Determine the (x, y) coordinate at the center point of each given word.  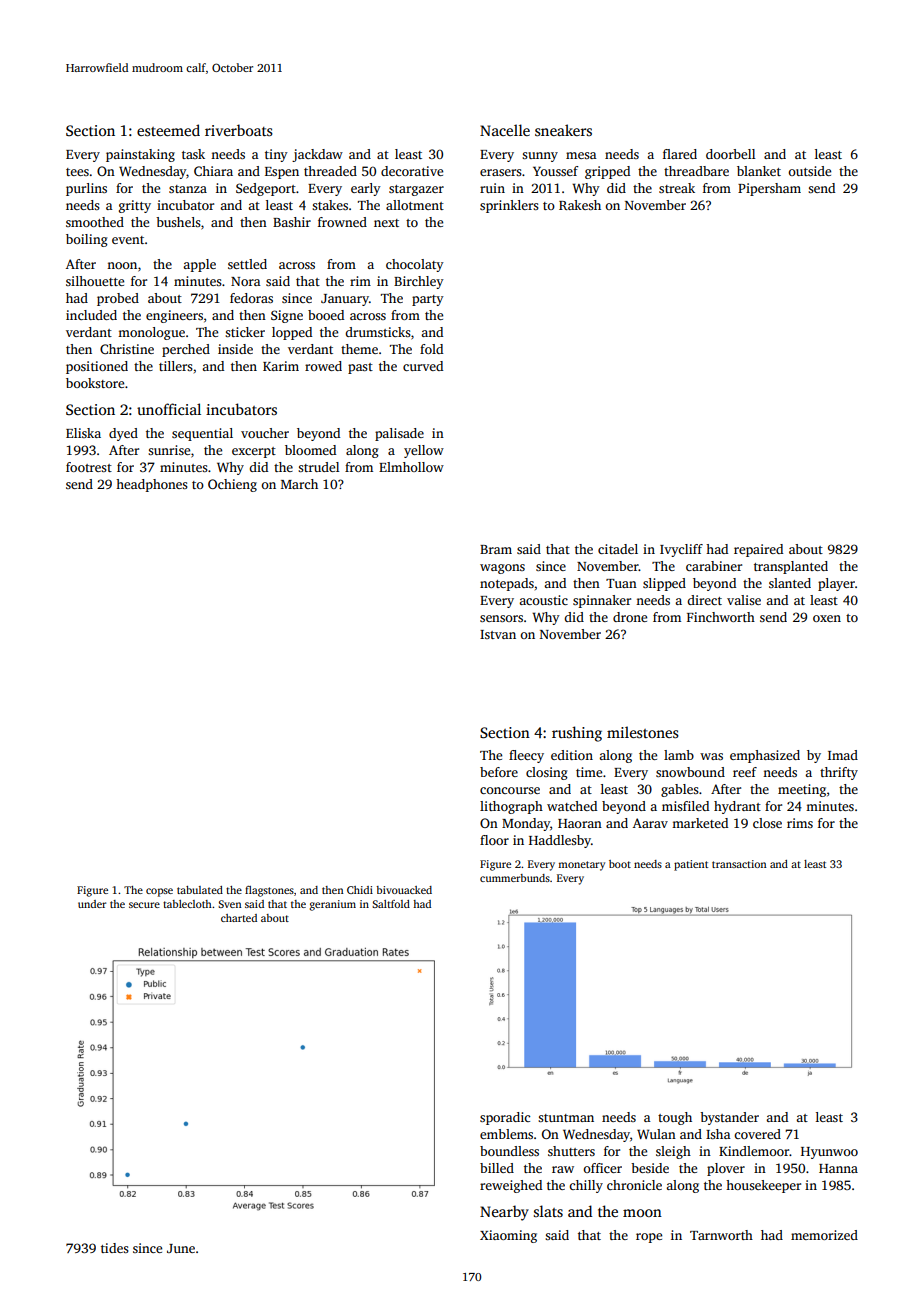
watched (572, 806)
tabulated (200, 890)
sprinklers (509, 206)
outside (809, 171)
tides (115, 1248)
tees (77, 172)
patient (691, 865)
